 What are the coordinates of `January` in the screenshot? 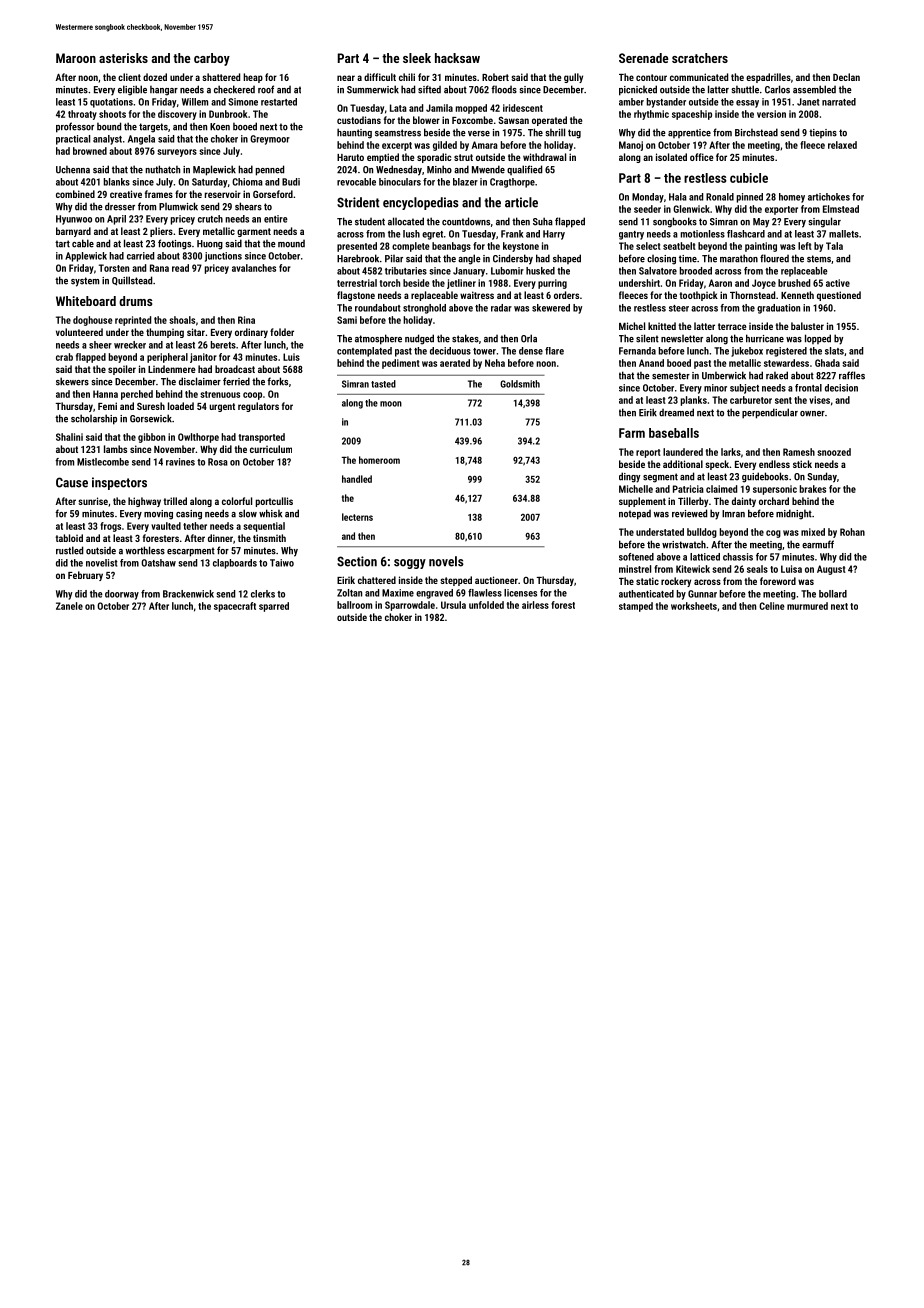 It's located at (469, 272).
